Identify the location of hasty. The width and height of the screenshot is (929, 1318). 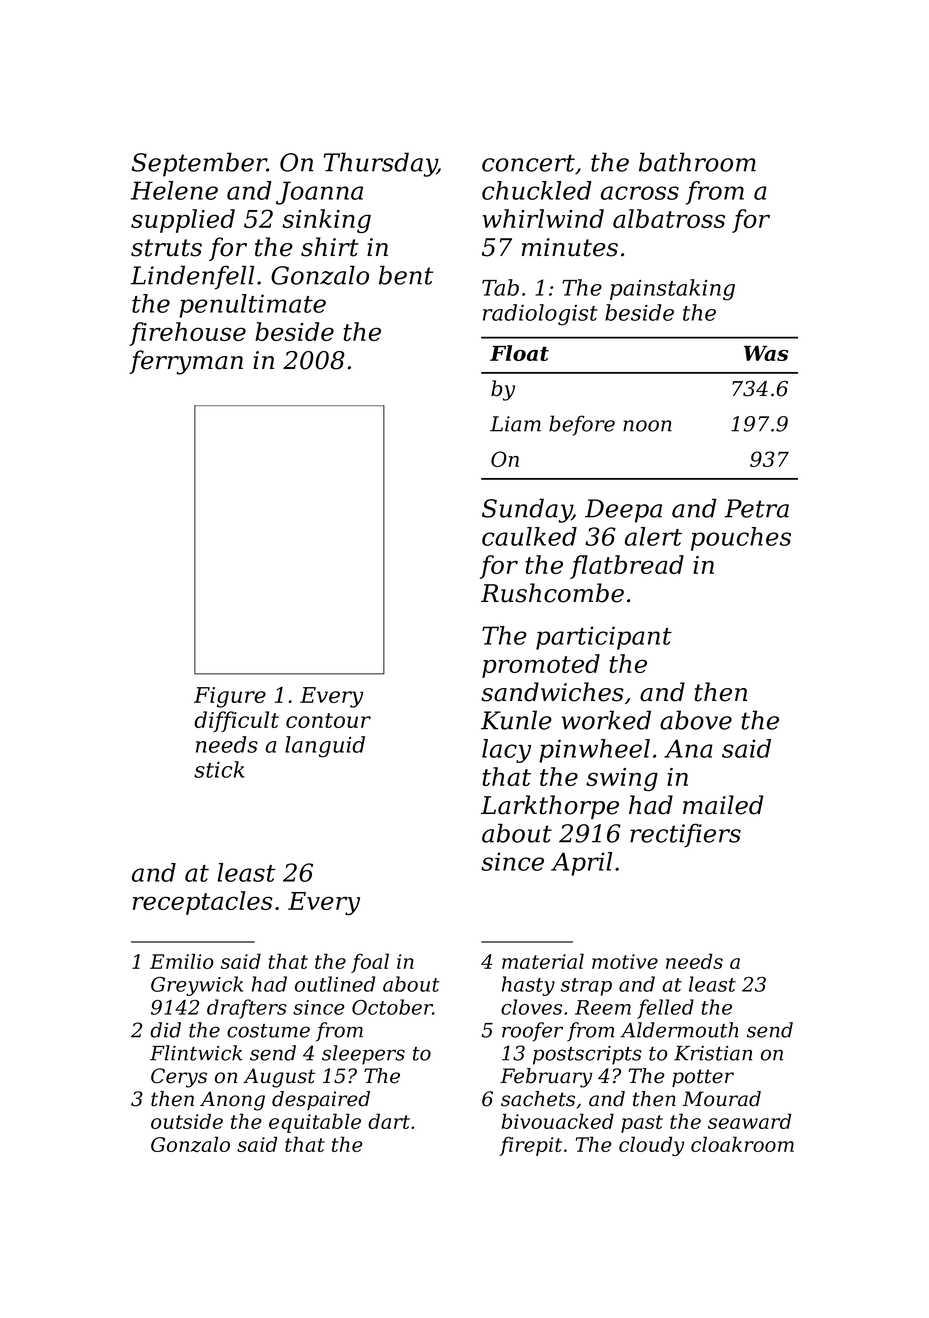
(528, 986).
